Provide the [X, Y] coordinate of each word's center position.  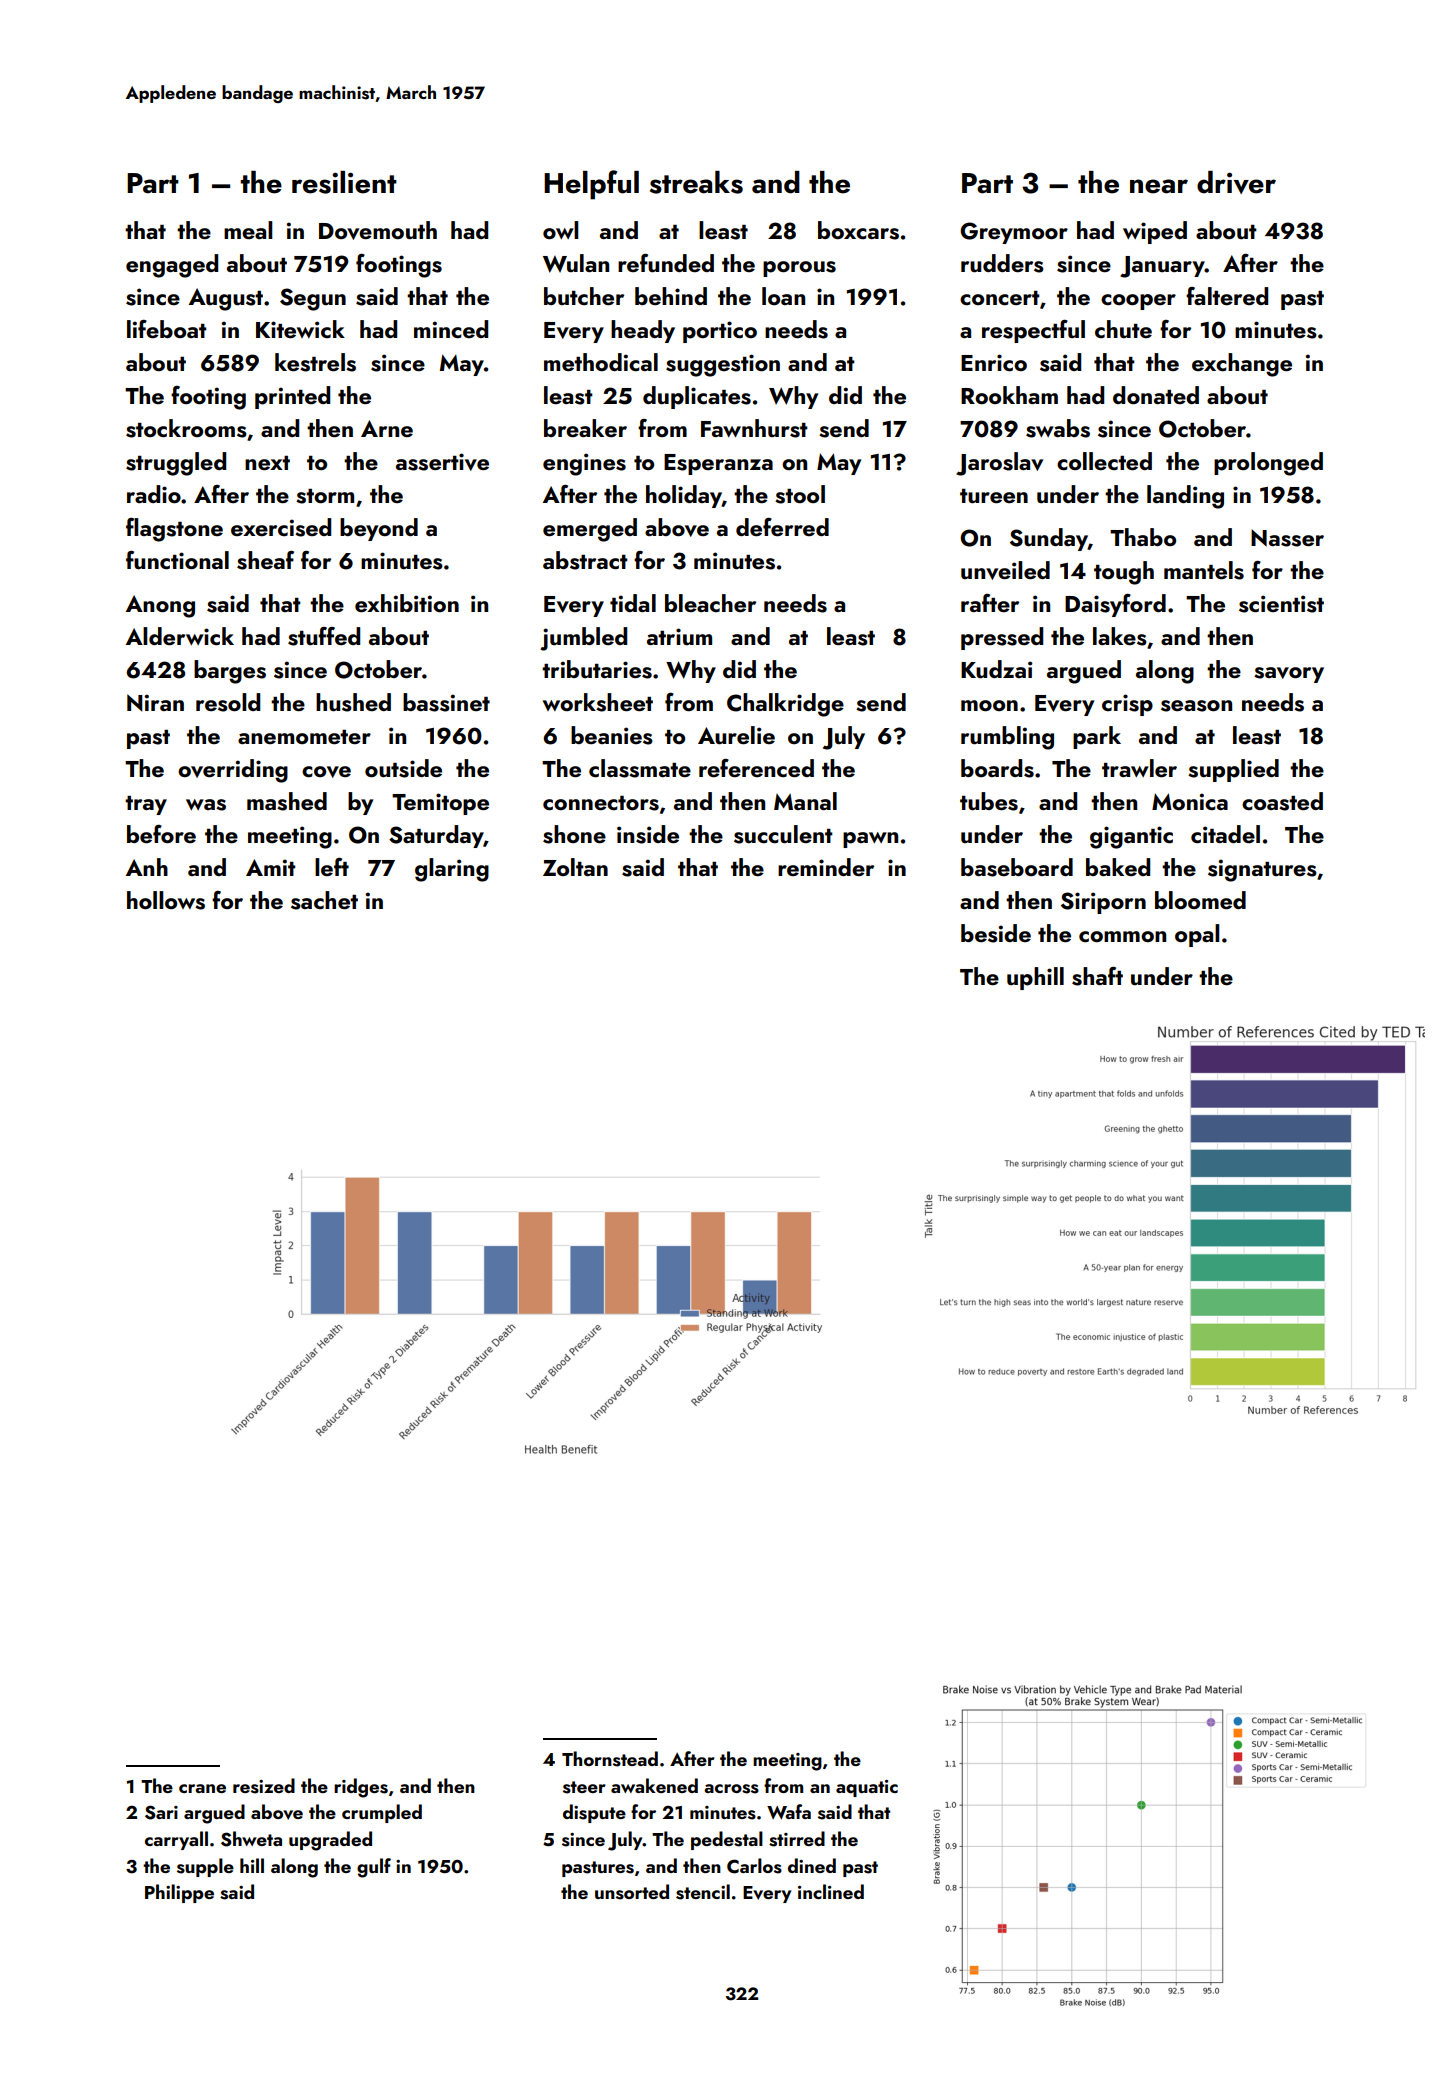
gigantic [1131, 837]
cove [326, 772]
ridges [361, 1788]
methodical [601, 362]
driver [1236, 182]
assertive [442, 462]
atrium [679, 636]
